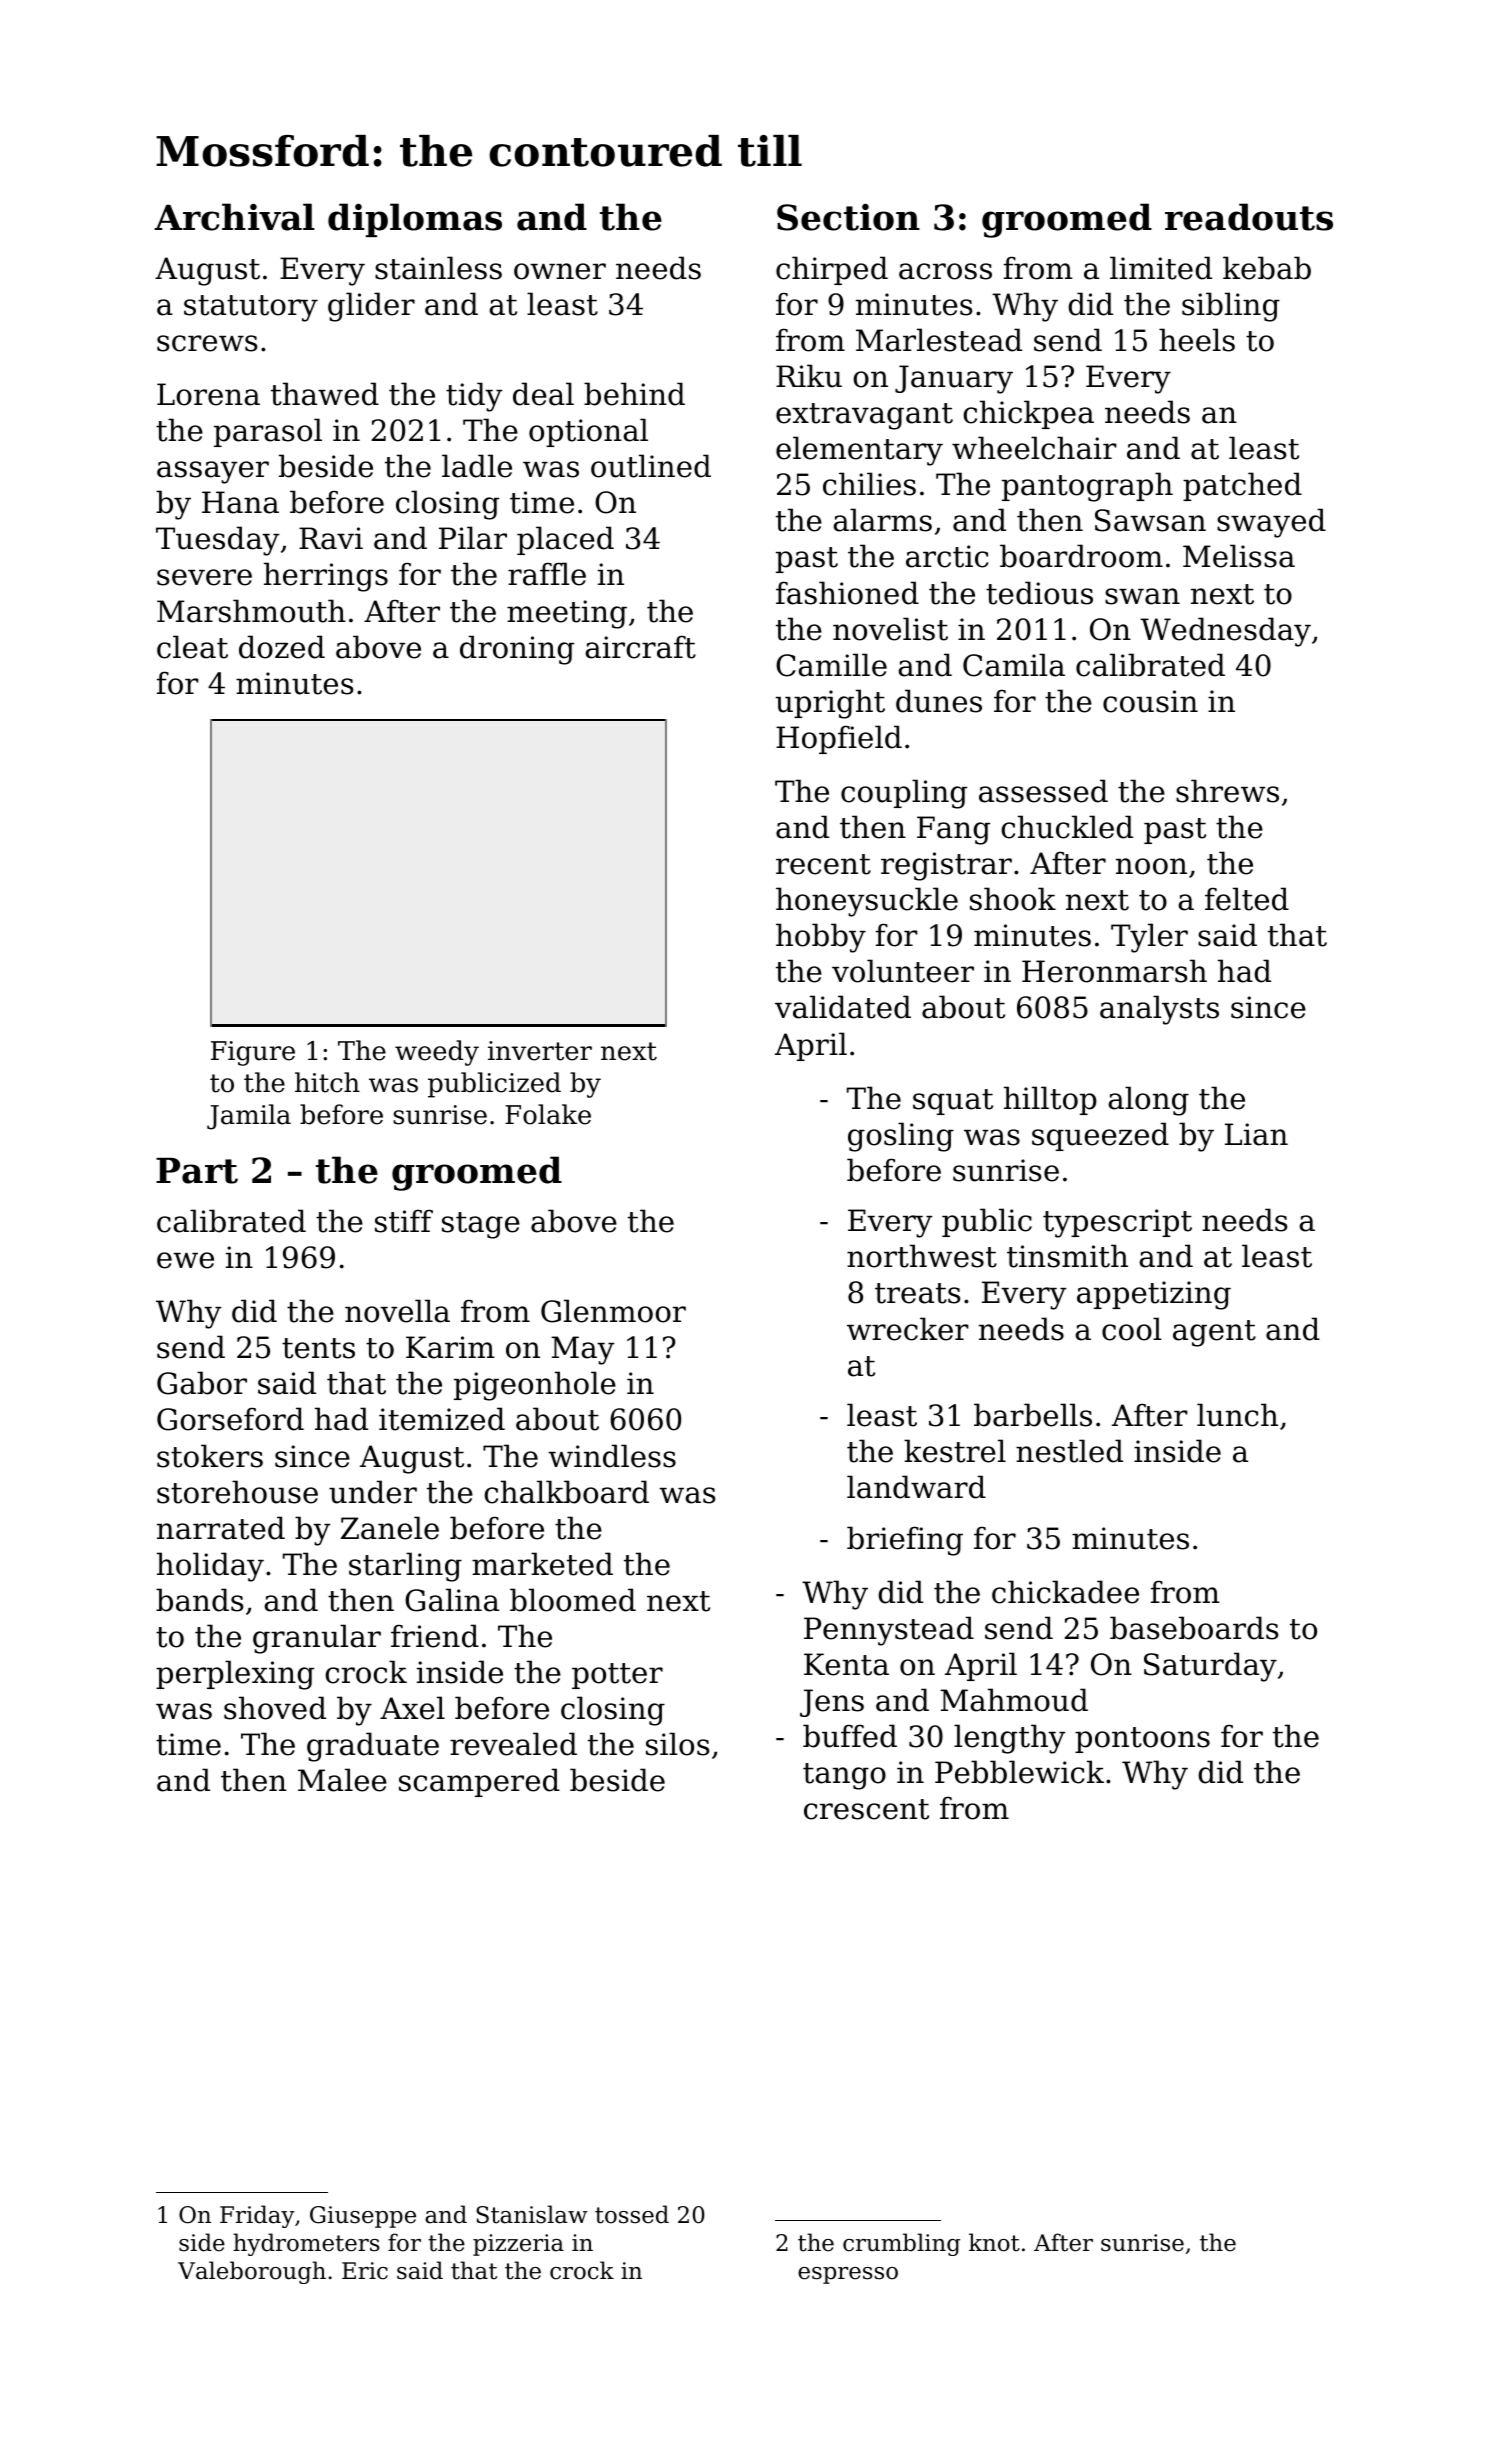  I want to click on readouts, so click(1249, 217).
